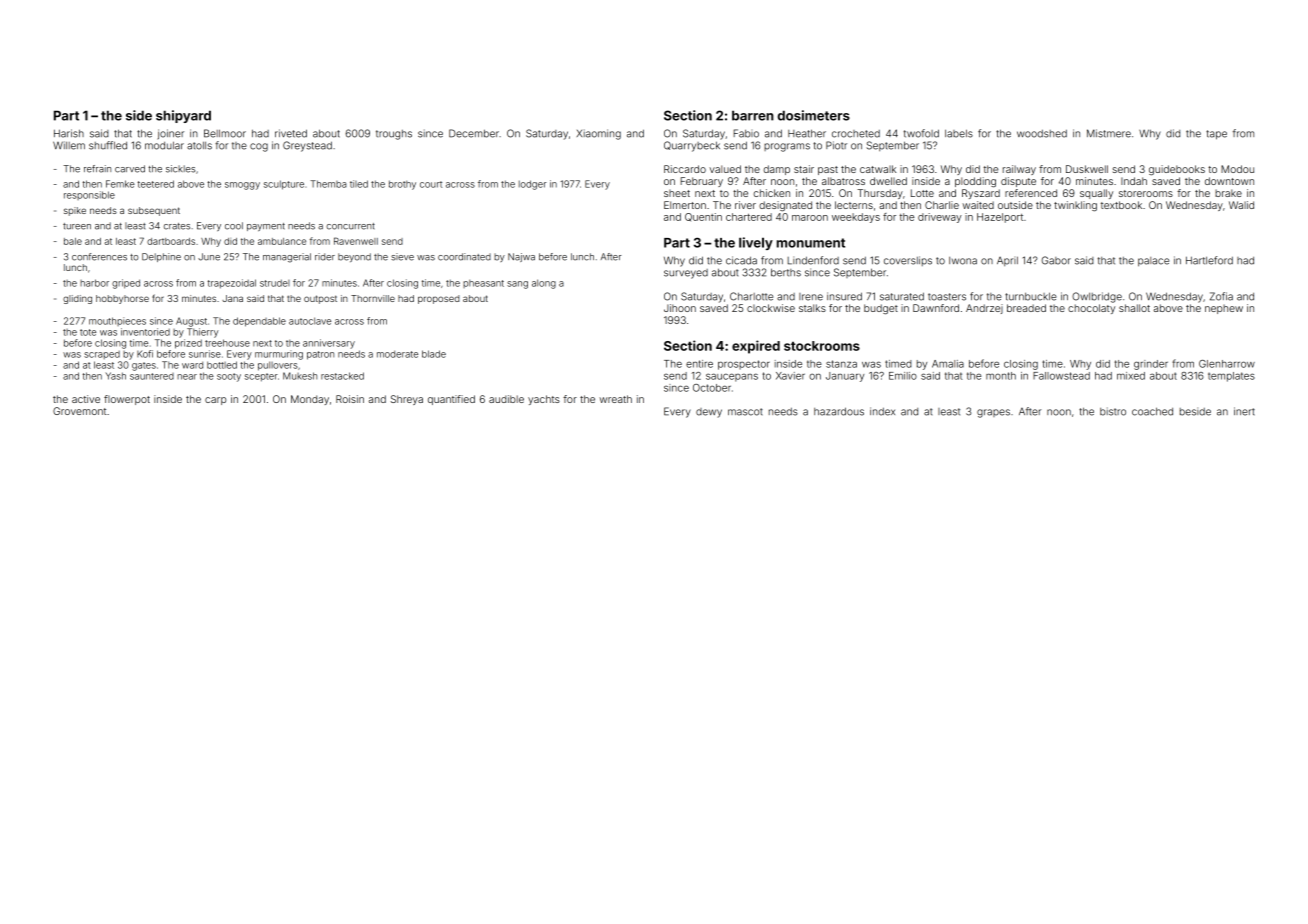 The width and height of the screenshot is (1308, 924). I want to click on patron, so click(320, 355).
